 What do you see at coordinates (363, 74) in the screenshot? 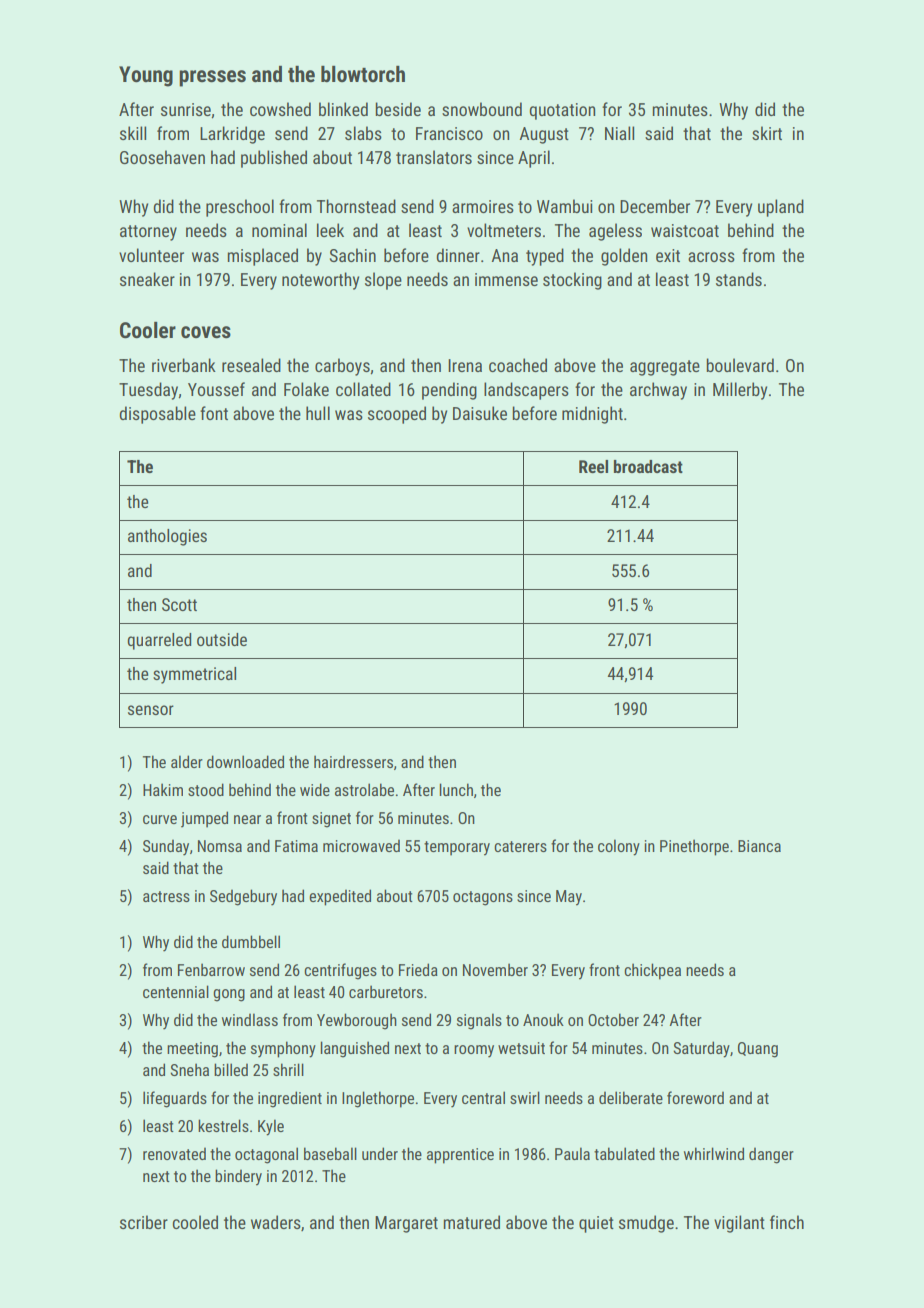
I see `blowtorch` at bounding box center [363, 74].
